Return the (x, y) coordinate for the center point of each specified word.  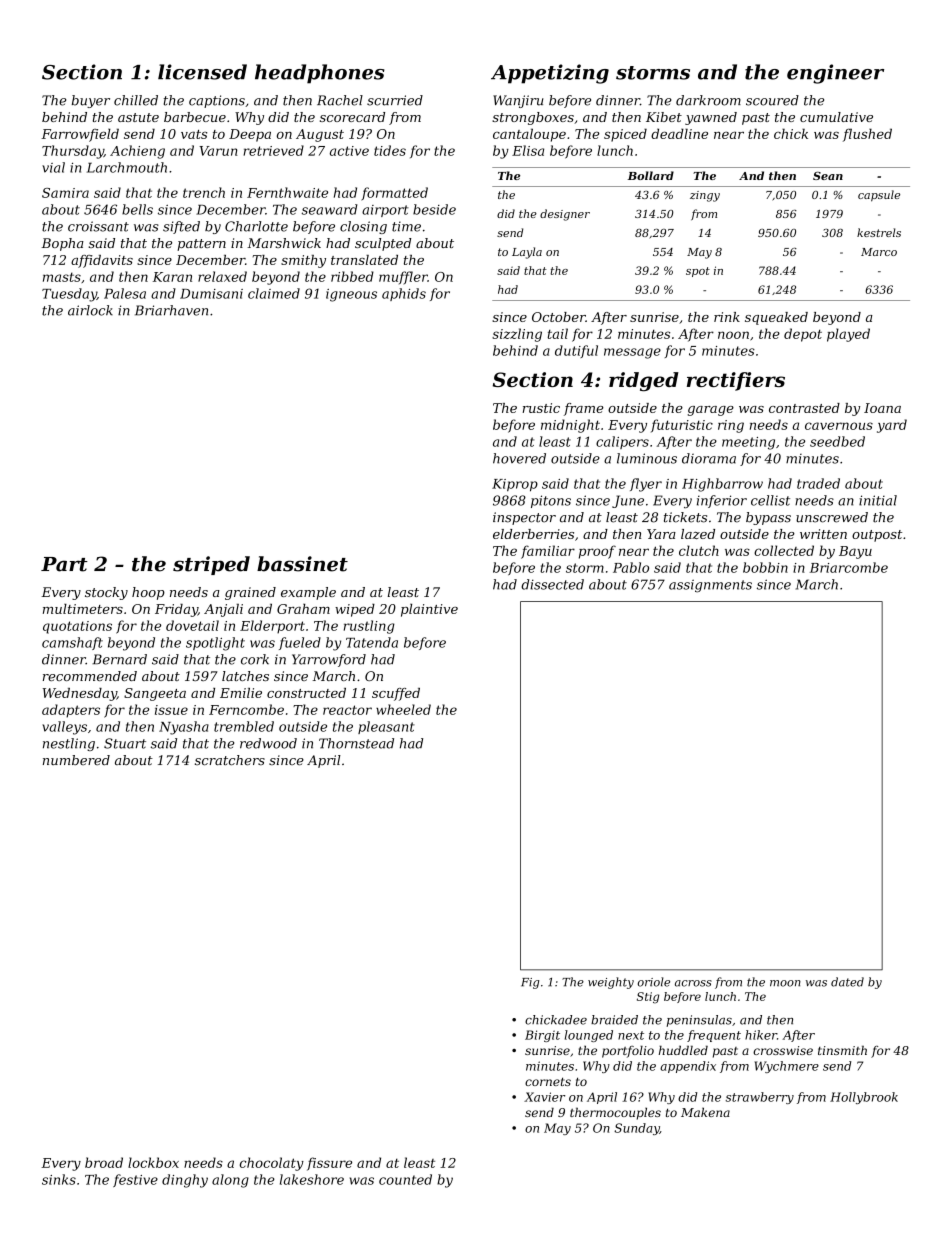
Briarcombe (849, 567)
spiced (625, 135)
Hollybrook (864, 1098)
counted (405, 1179)
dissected (552, 584)
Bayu (855, 552)
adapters (71, 711)
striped (211, 565)
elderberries (533, 534)
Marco (879, 252)
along (230, 1181)
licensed (202, 72)
